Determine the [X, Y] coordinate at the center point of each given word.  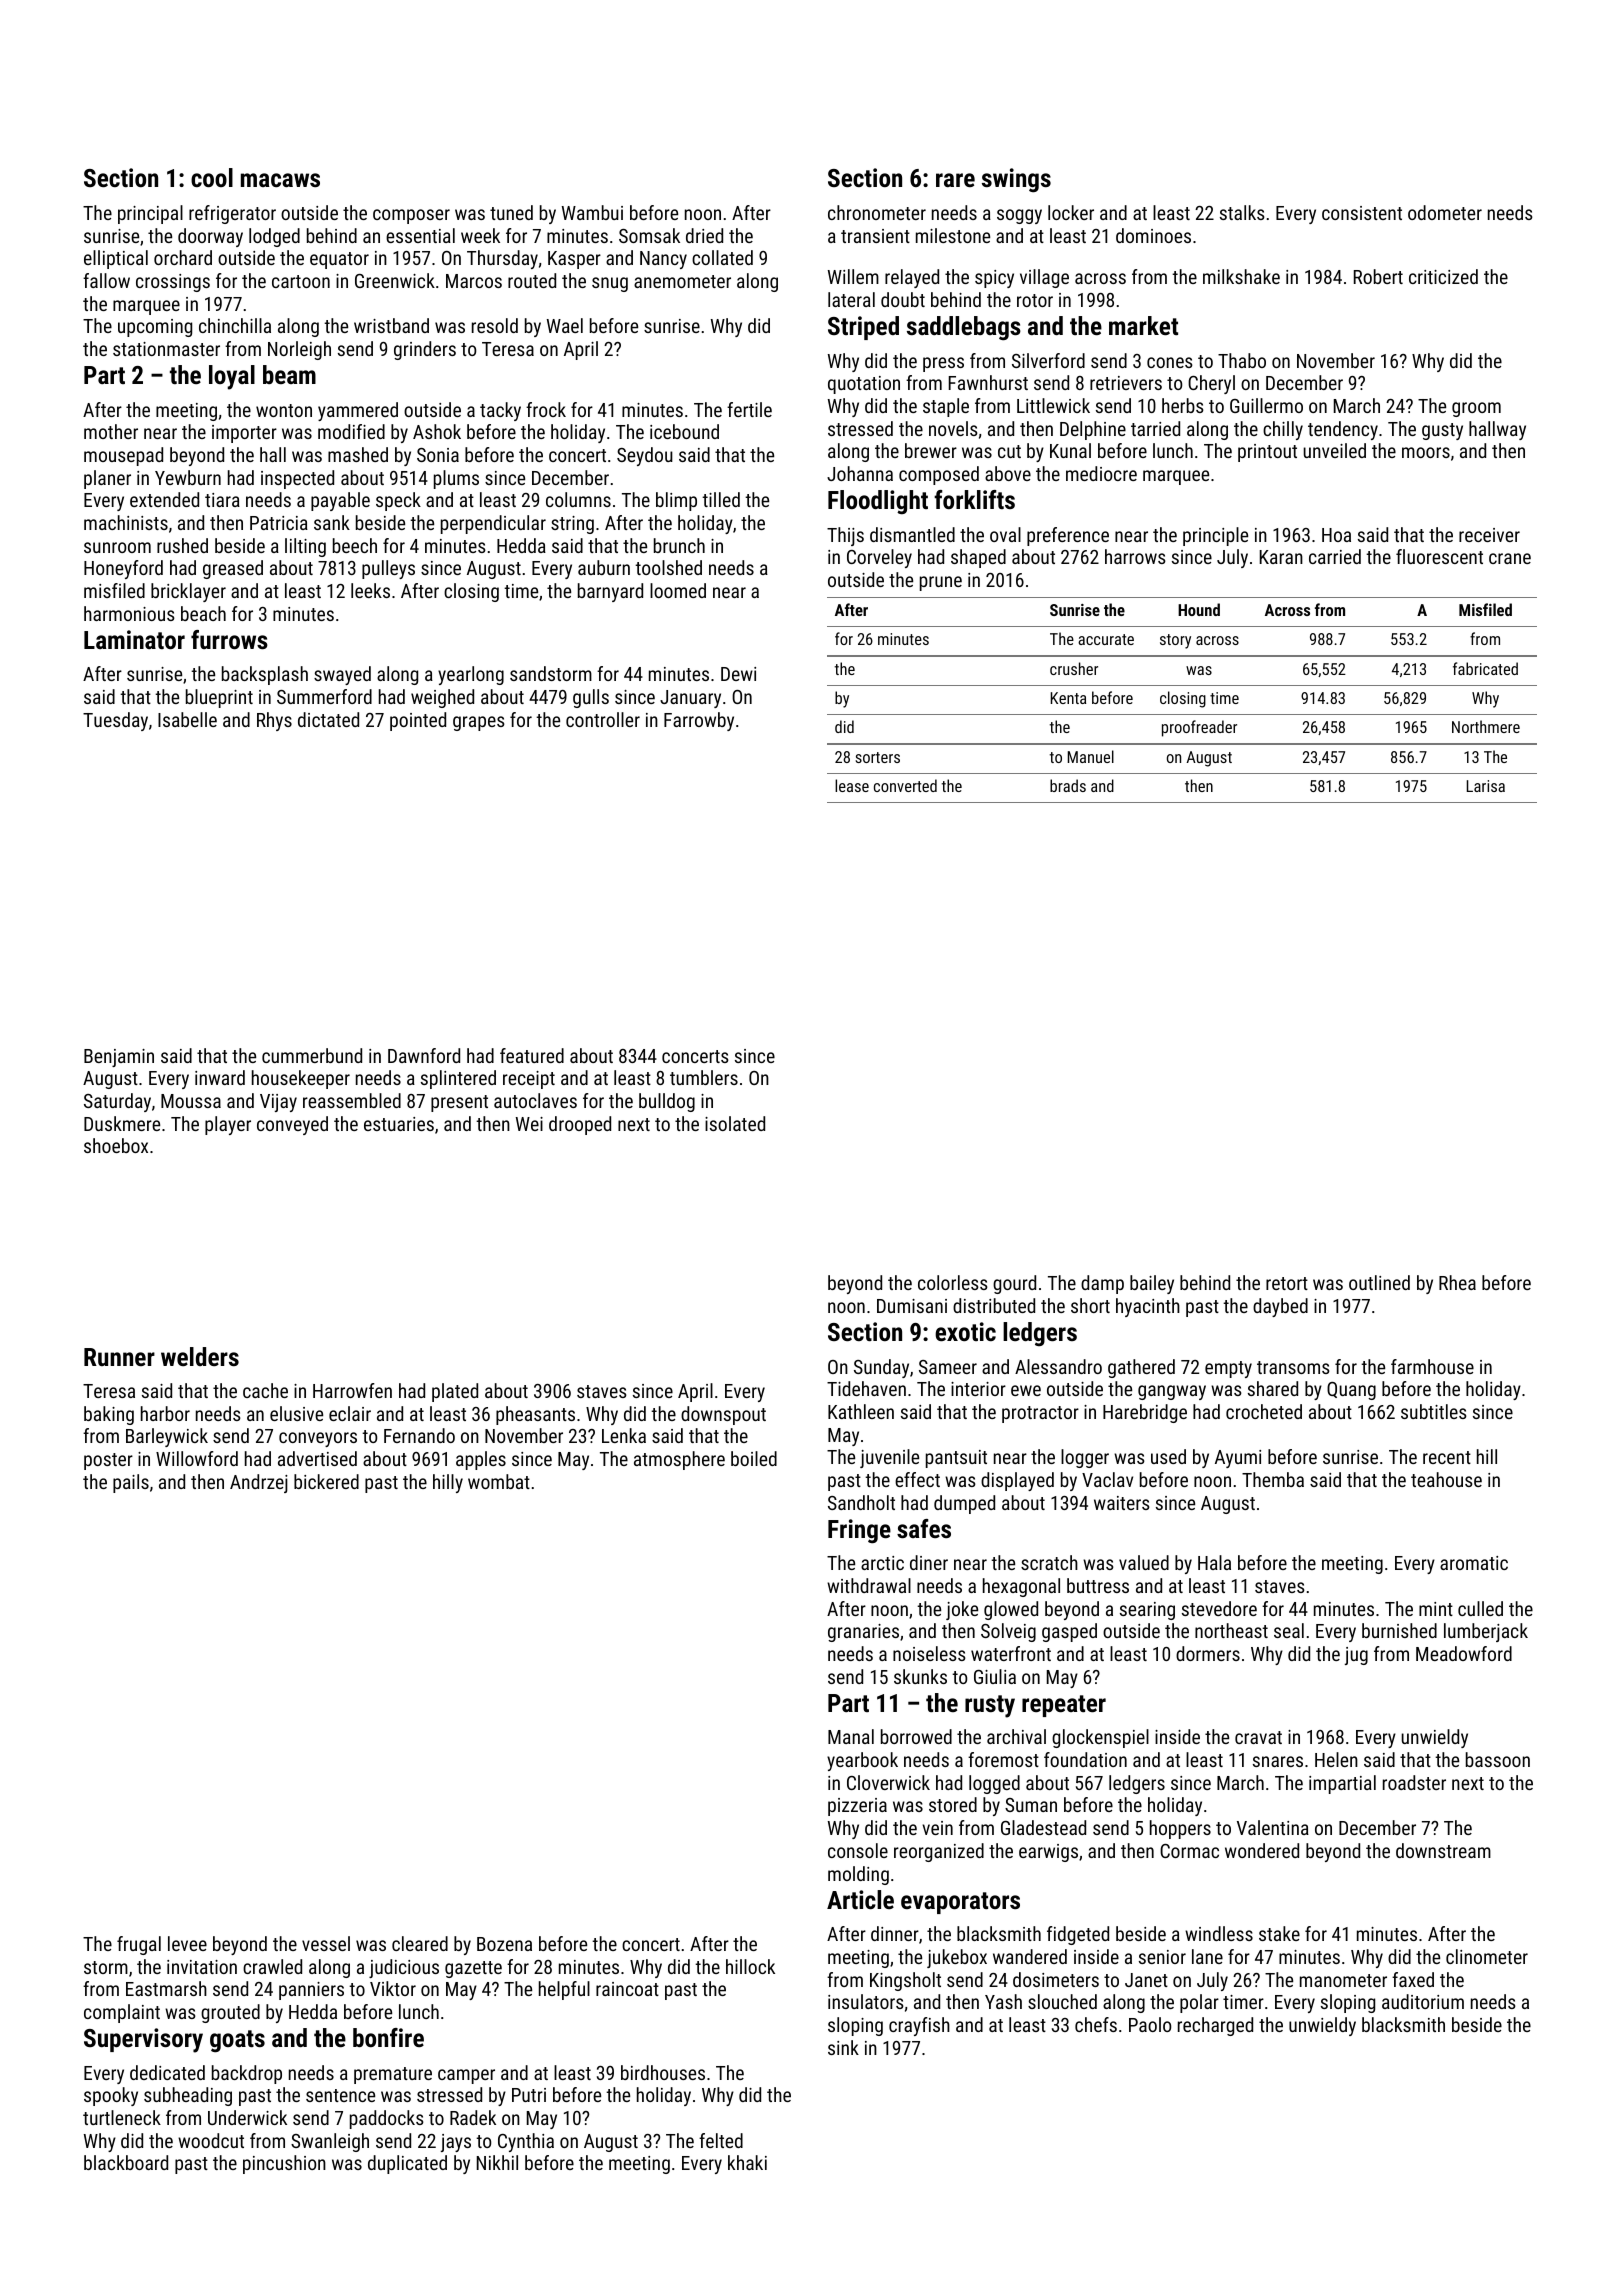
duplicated [407, 2164]
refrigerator [232, 214]
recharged [1215, 2026]
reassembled [352, 1100]
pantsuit [956, 1459]
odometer [1445, 212]
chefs [1096, 2024]
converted [905, 785]
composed [939, 475]
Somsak [649, 235]
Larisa [1486, 786]
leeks [370, 590]
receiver [1489, 535]
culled [1480, 1608]
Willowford [197, 1458]
